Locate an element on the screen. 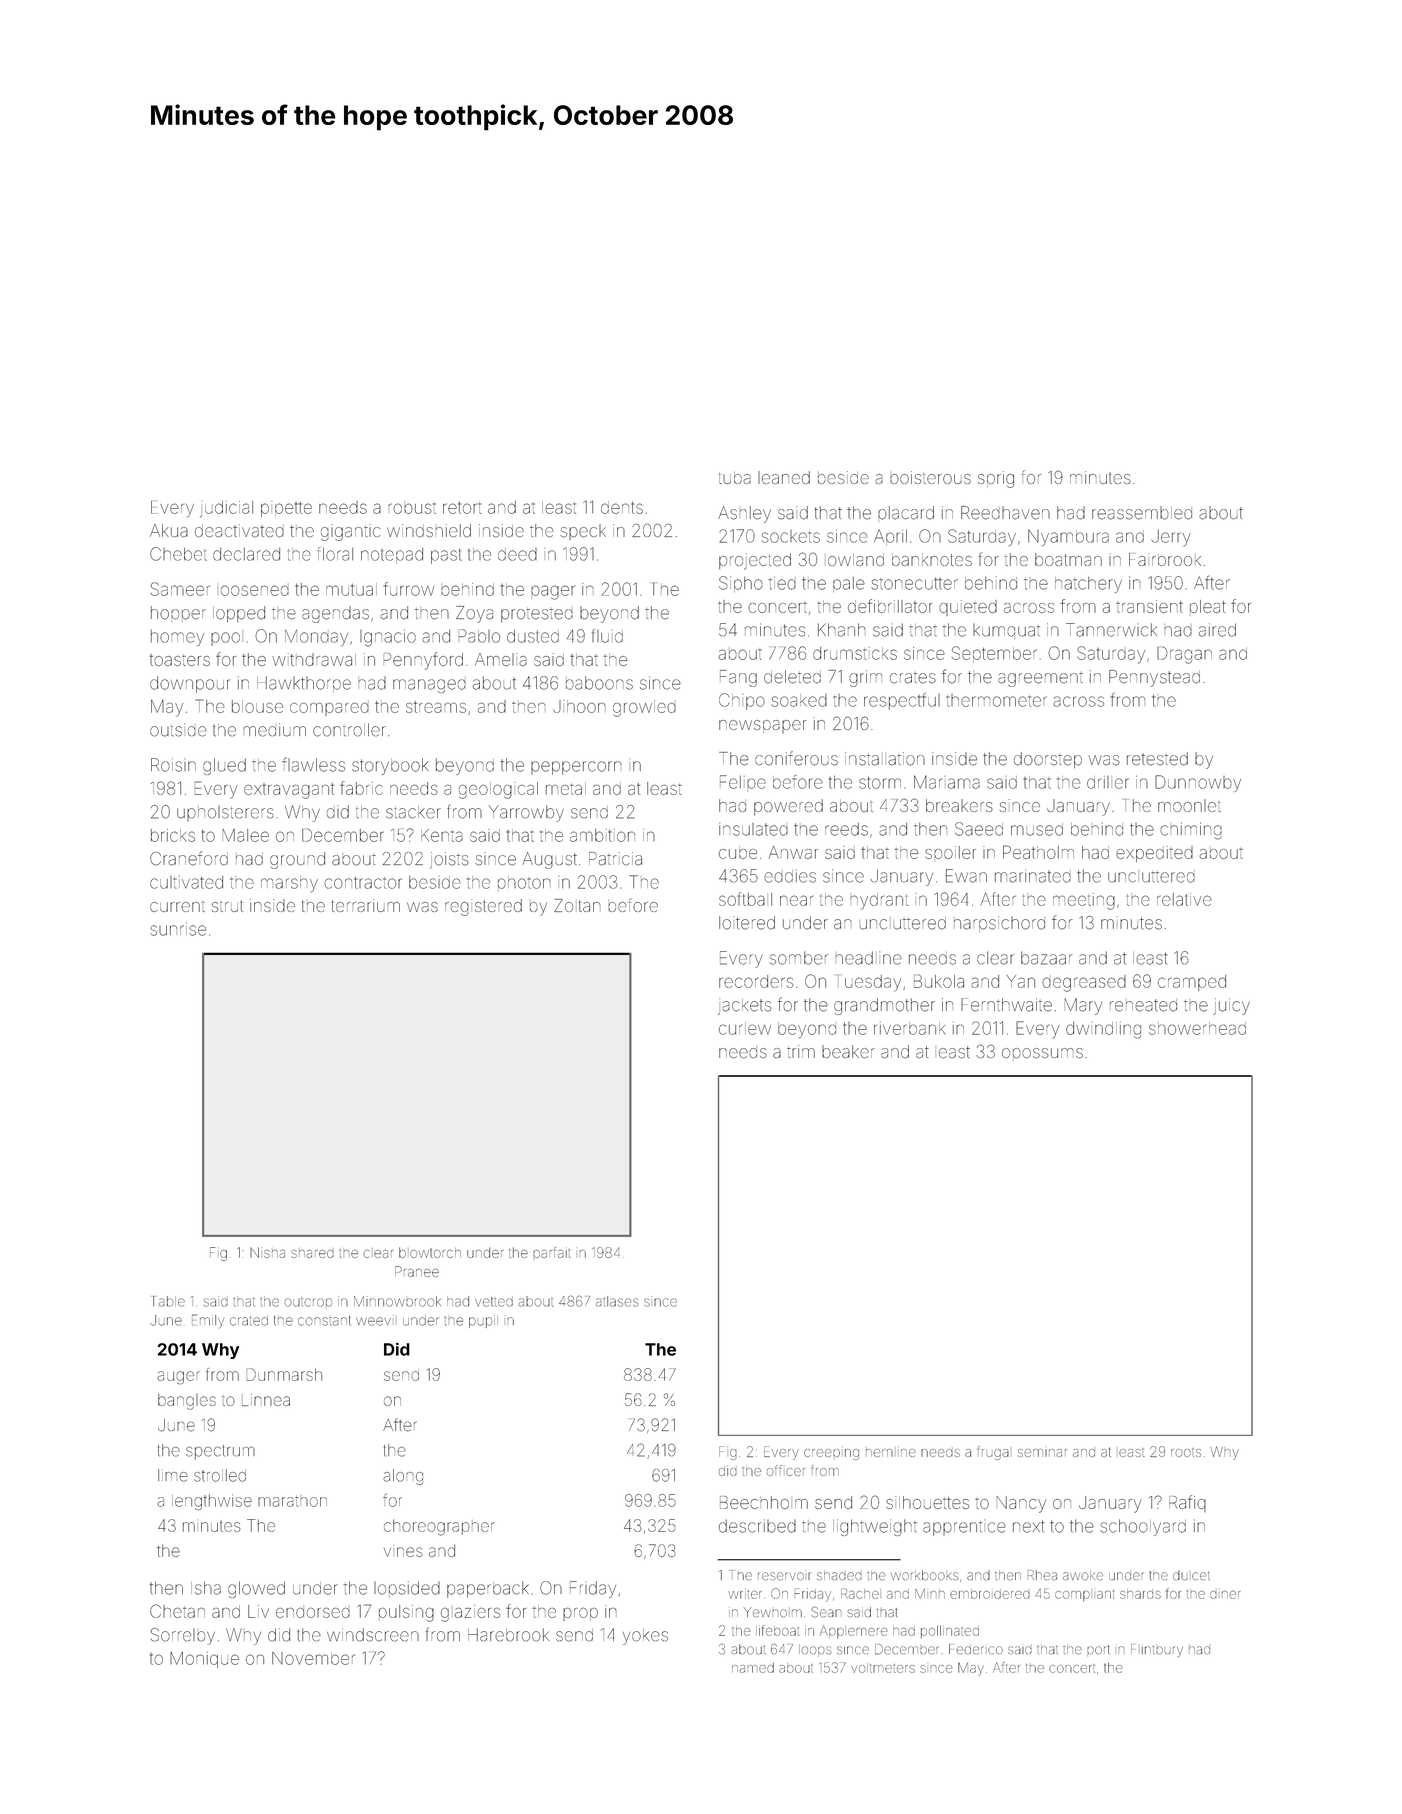  Monique is located at coordinates (204, 1660).
